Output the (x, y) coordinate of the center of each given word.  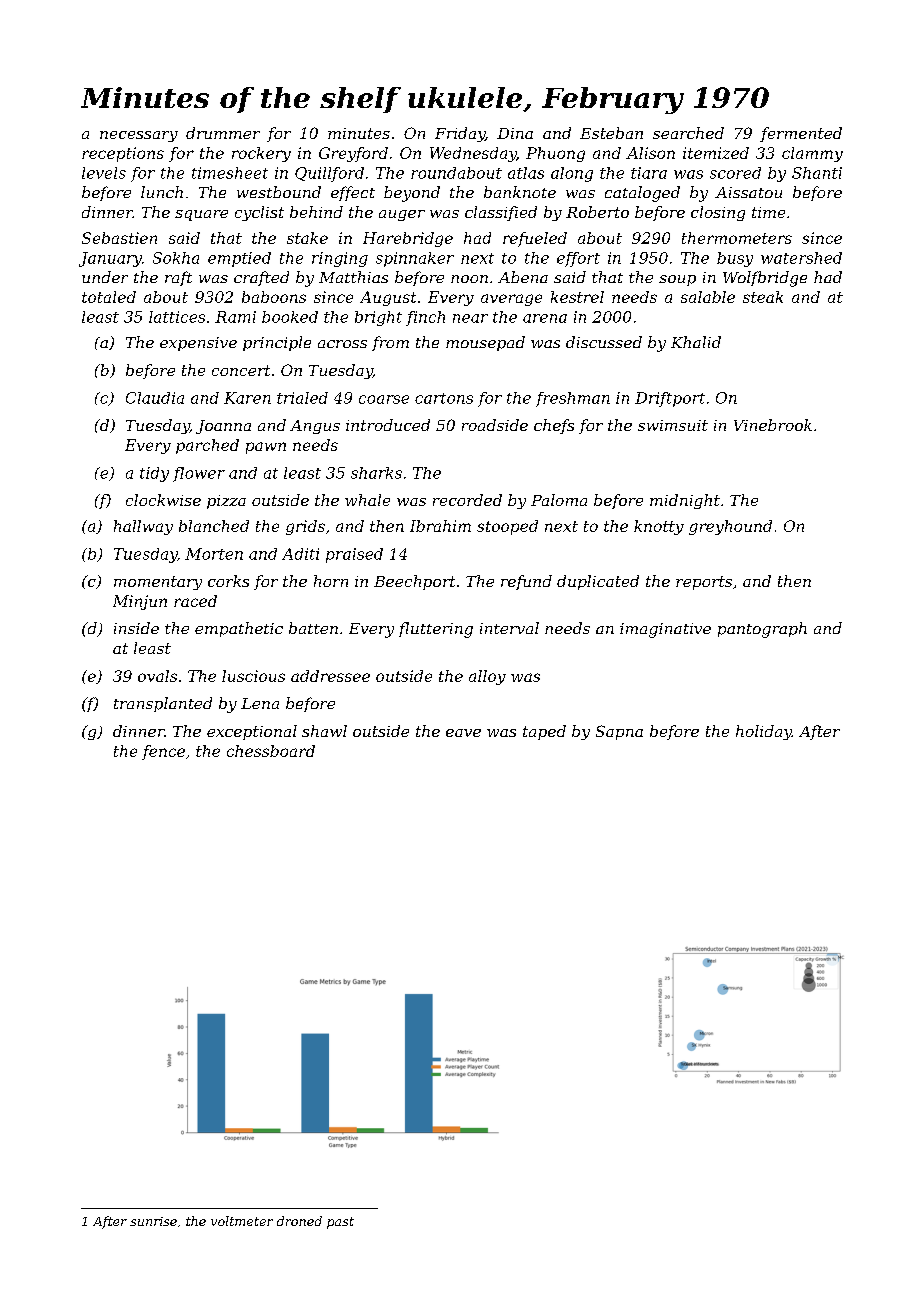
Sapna (619, 732)
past (340, 1223)
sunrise (153, 1221)
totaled (109, 297)
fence (163, 752)
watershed (801, 258)
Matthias (353, 277)
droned (299, 1221)
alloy (487, 677)
